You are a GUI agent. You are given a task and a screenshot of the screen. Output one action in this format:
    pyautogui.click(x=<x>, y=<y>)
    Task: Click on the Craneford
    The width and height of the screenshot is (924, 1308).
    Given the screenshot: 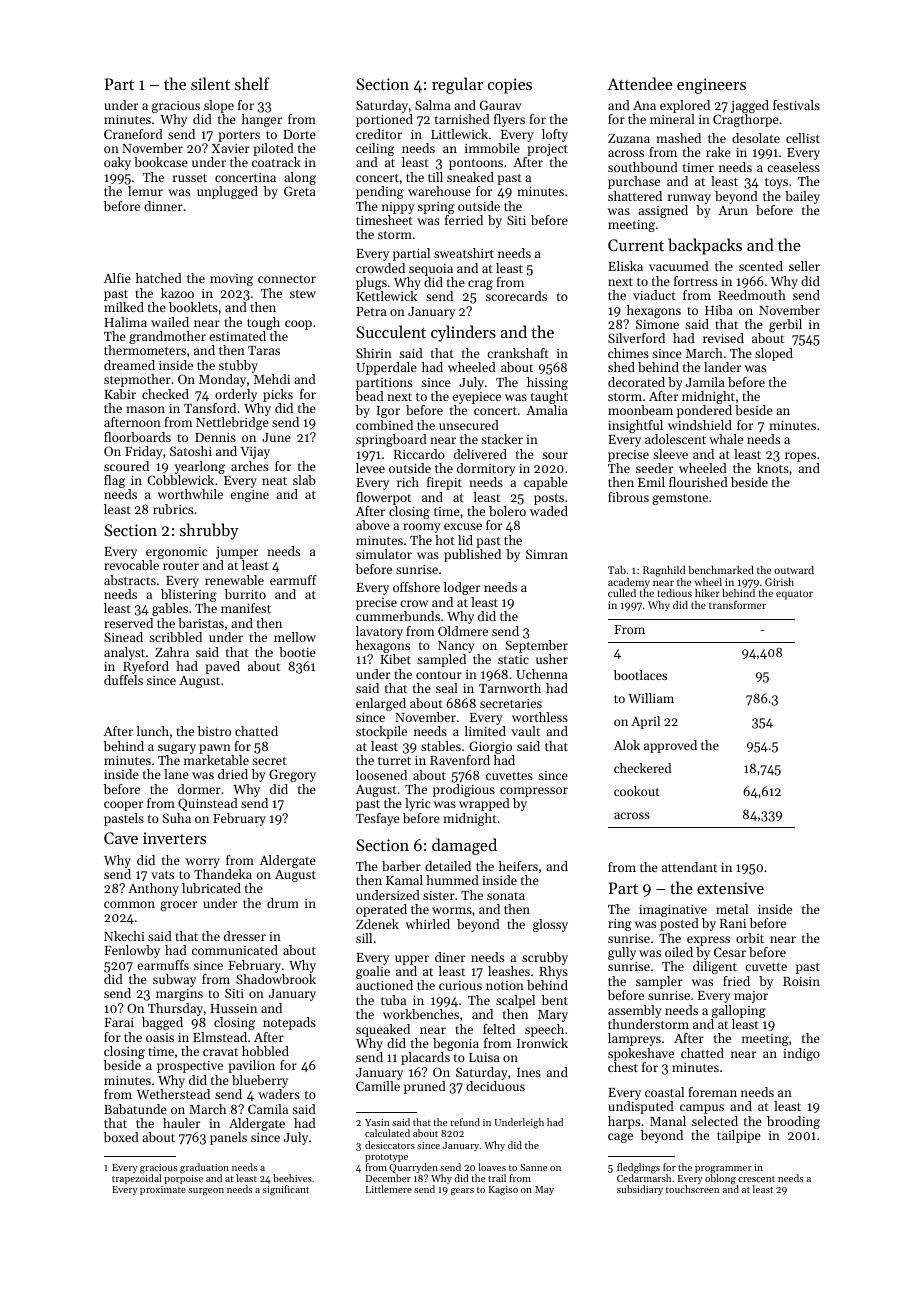 What is the action you would take?
    pyautogui.click(x=133, y=134)
